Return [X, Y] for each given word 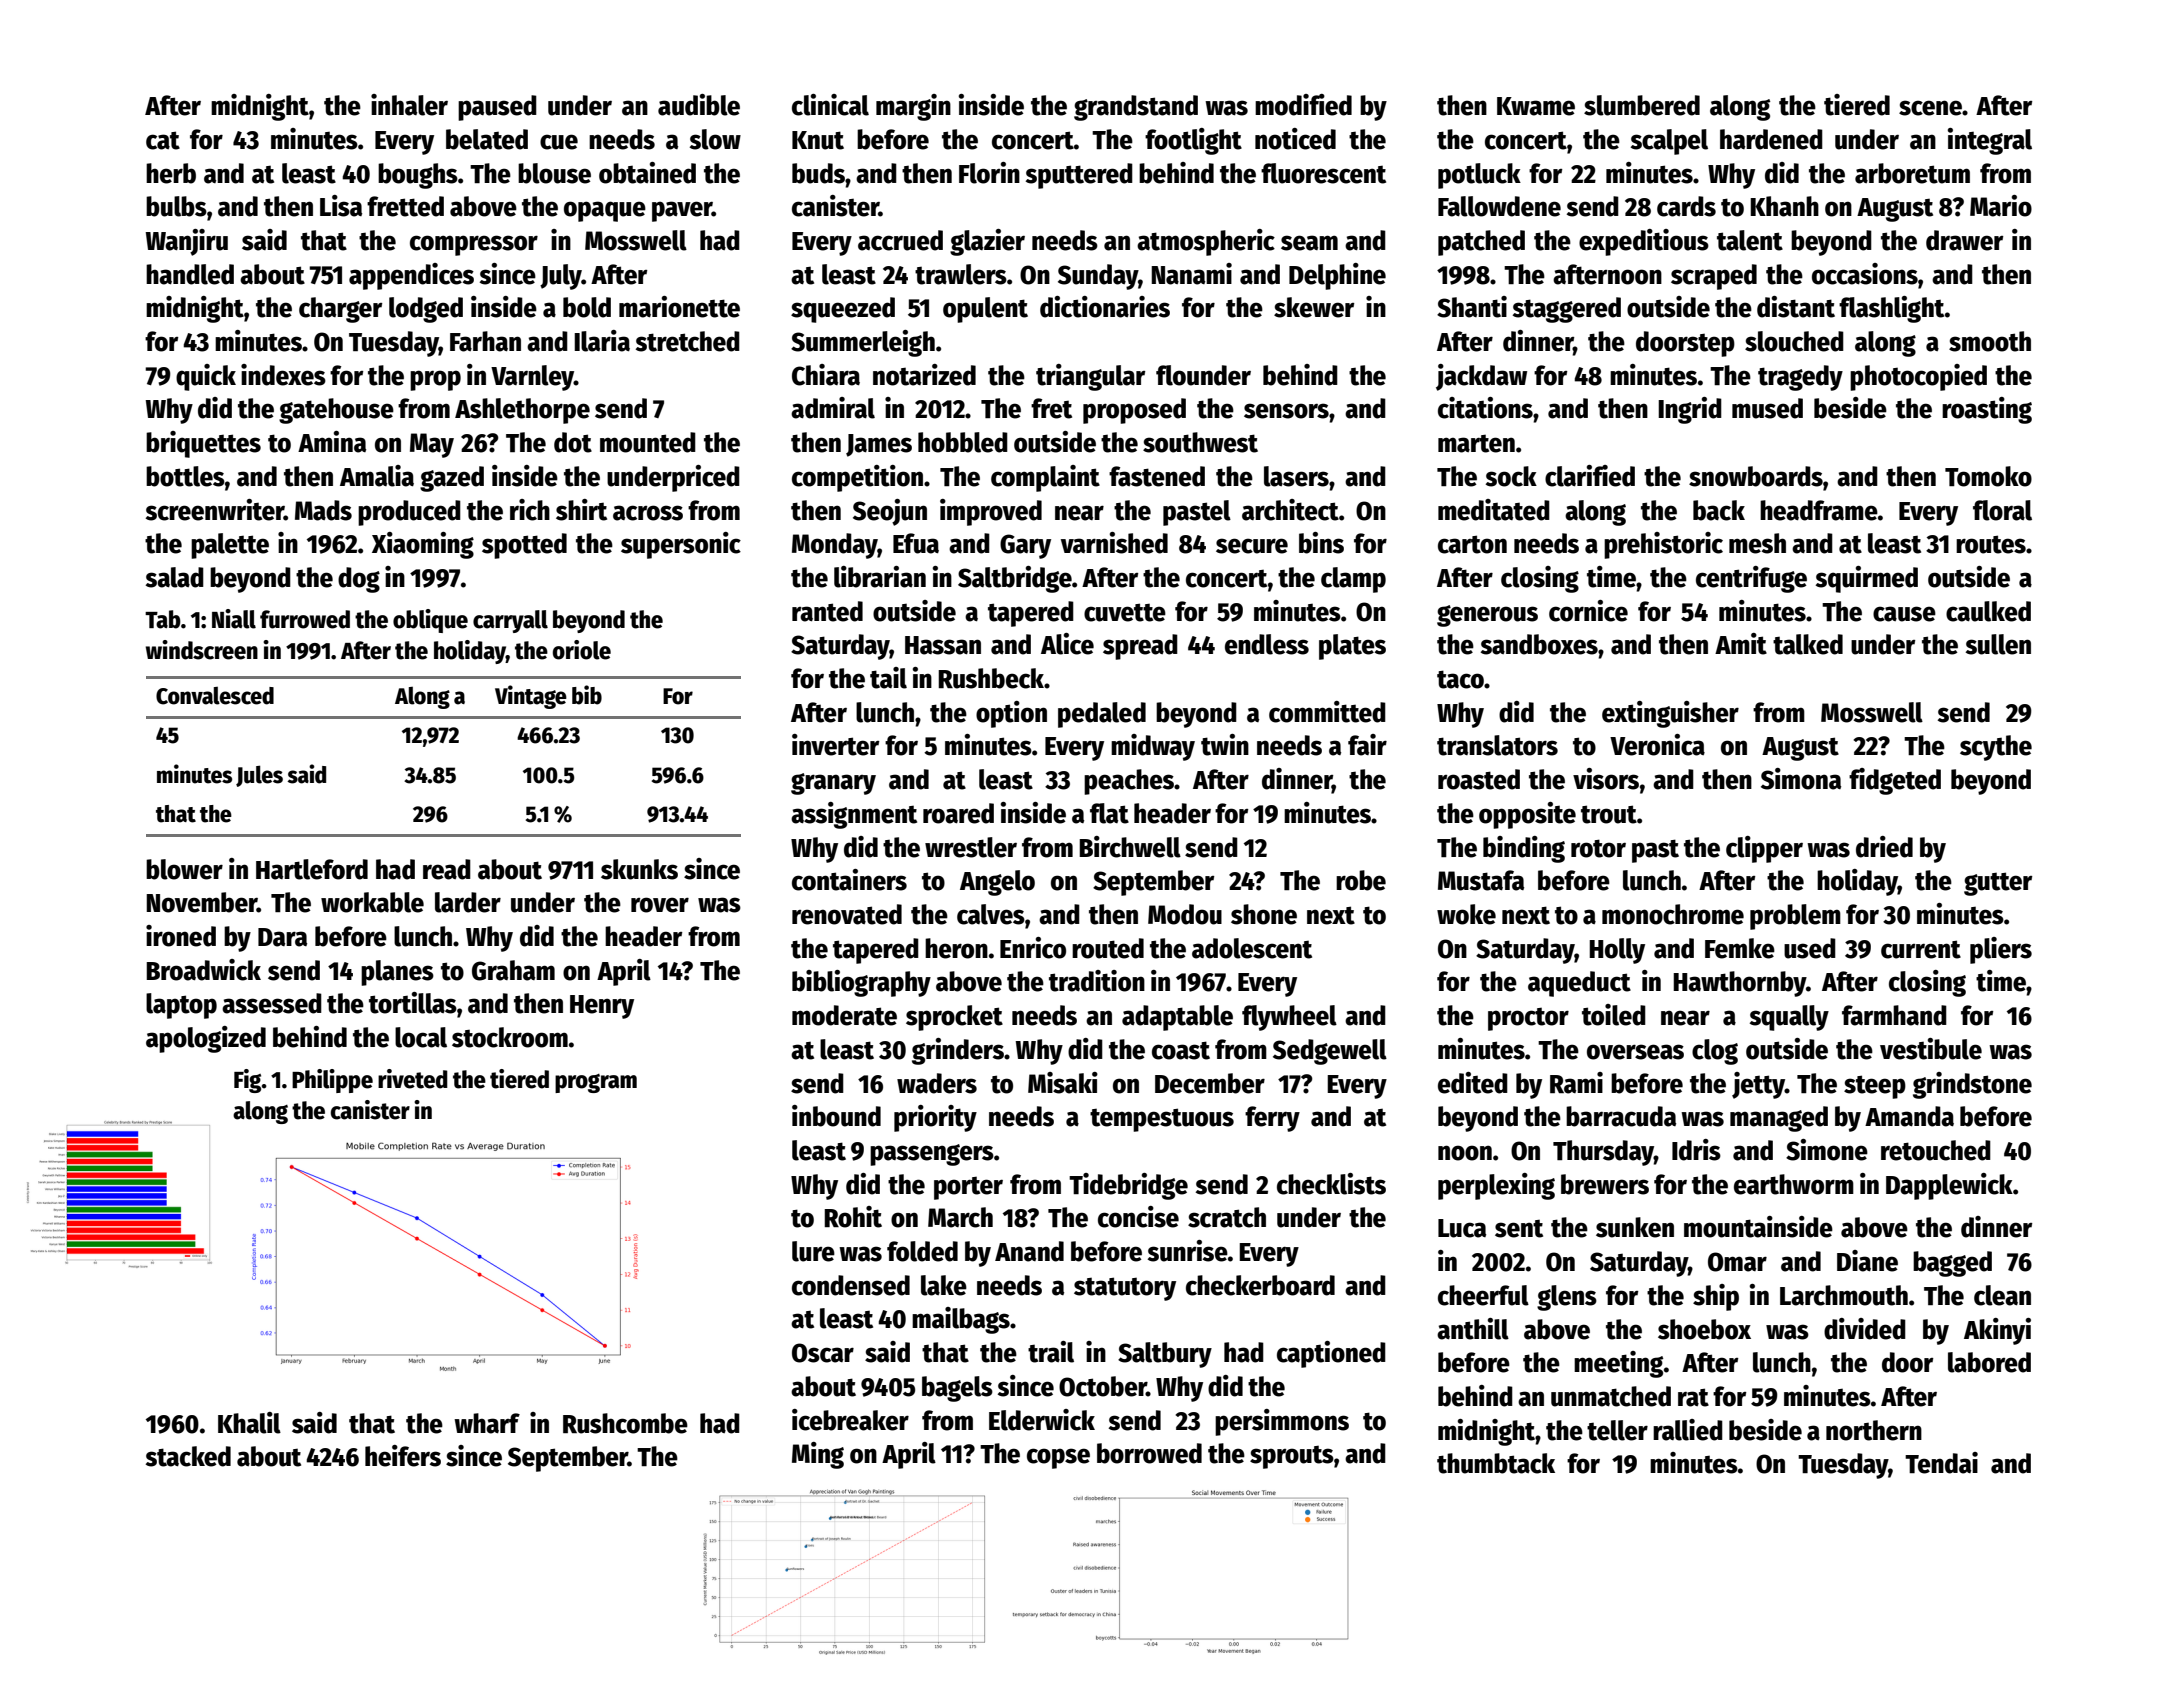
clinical [830, 105]
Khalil [249, 1423]
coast [1181, 1050]
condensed [851, 1285]
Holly [1617, 951]
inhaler [409, 105]
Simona [1801, 779]
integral [1990, 141]
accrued [900, 240]
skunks [639, 869]
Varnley [532, 378]
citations [1485, 408]
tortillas [413, 1003]
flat [1109, 813]
